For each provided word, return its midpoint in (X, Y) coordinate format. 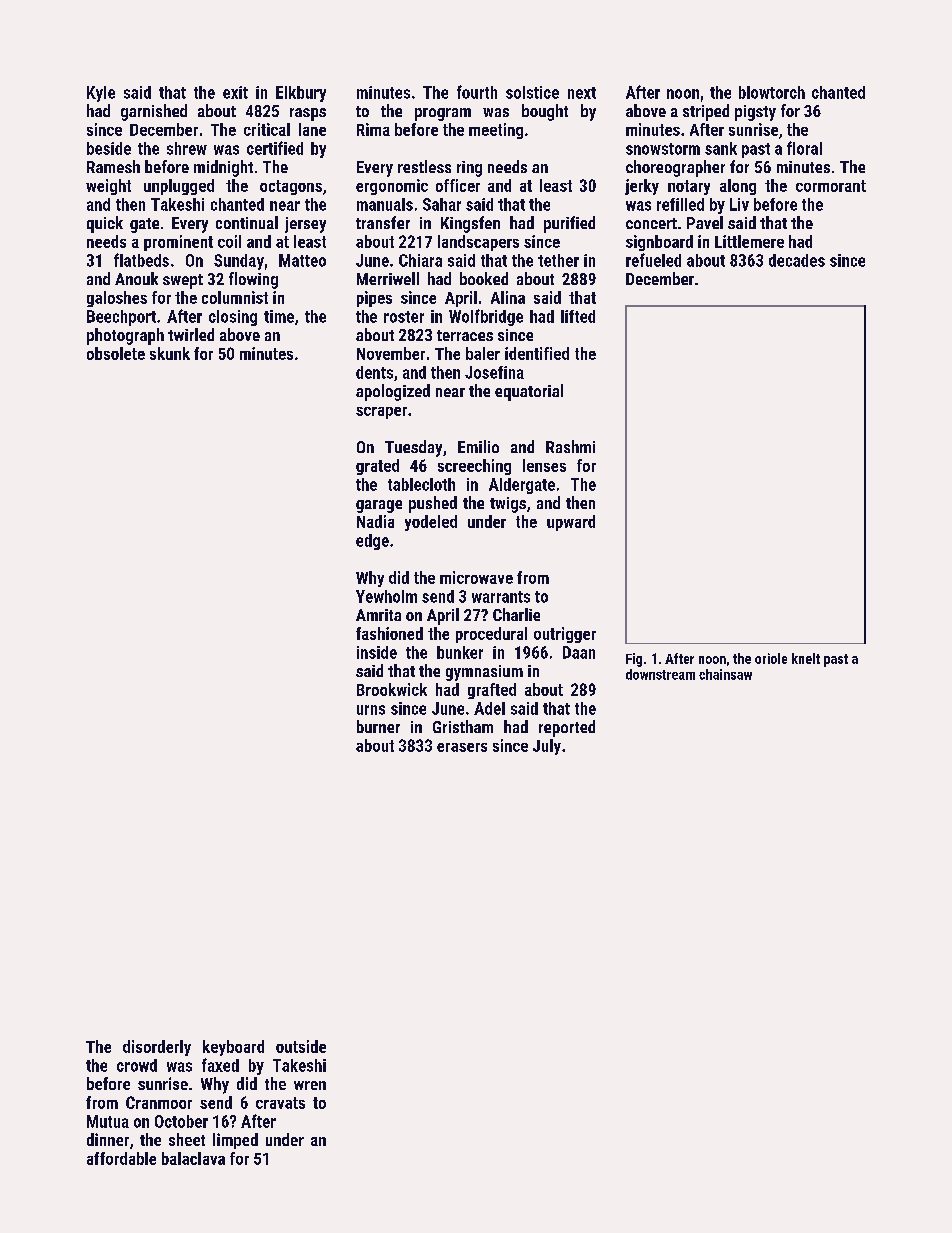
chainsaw (725, 674)
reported (567, 728)
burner (378, 726)
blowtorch (772, 92)
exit (235, 92)
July (547, 747)
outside (301, 1046)
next (582, 93)
